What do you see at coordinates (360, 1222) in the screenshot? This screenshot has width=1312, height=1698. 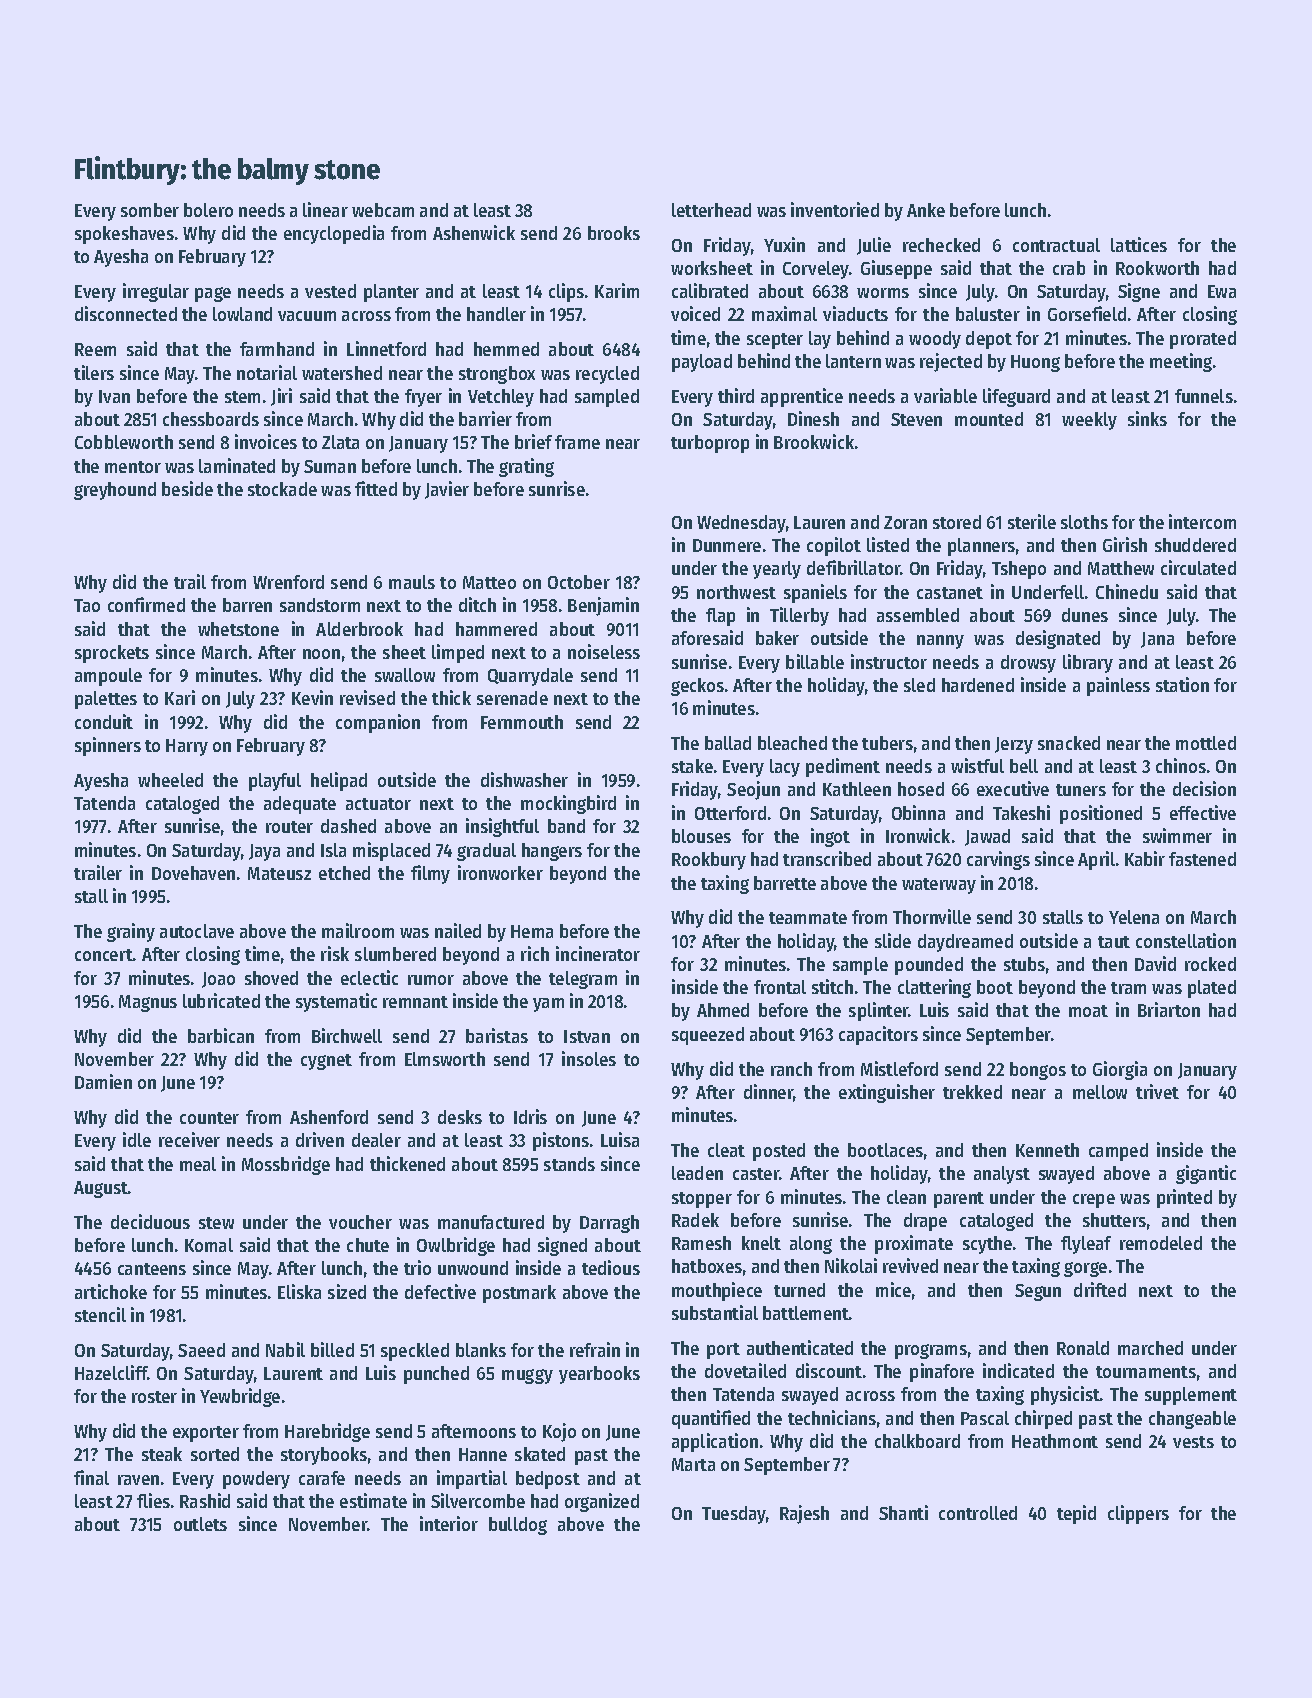 I see `voucher` at bounding box center [360, 1222].
